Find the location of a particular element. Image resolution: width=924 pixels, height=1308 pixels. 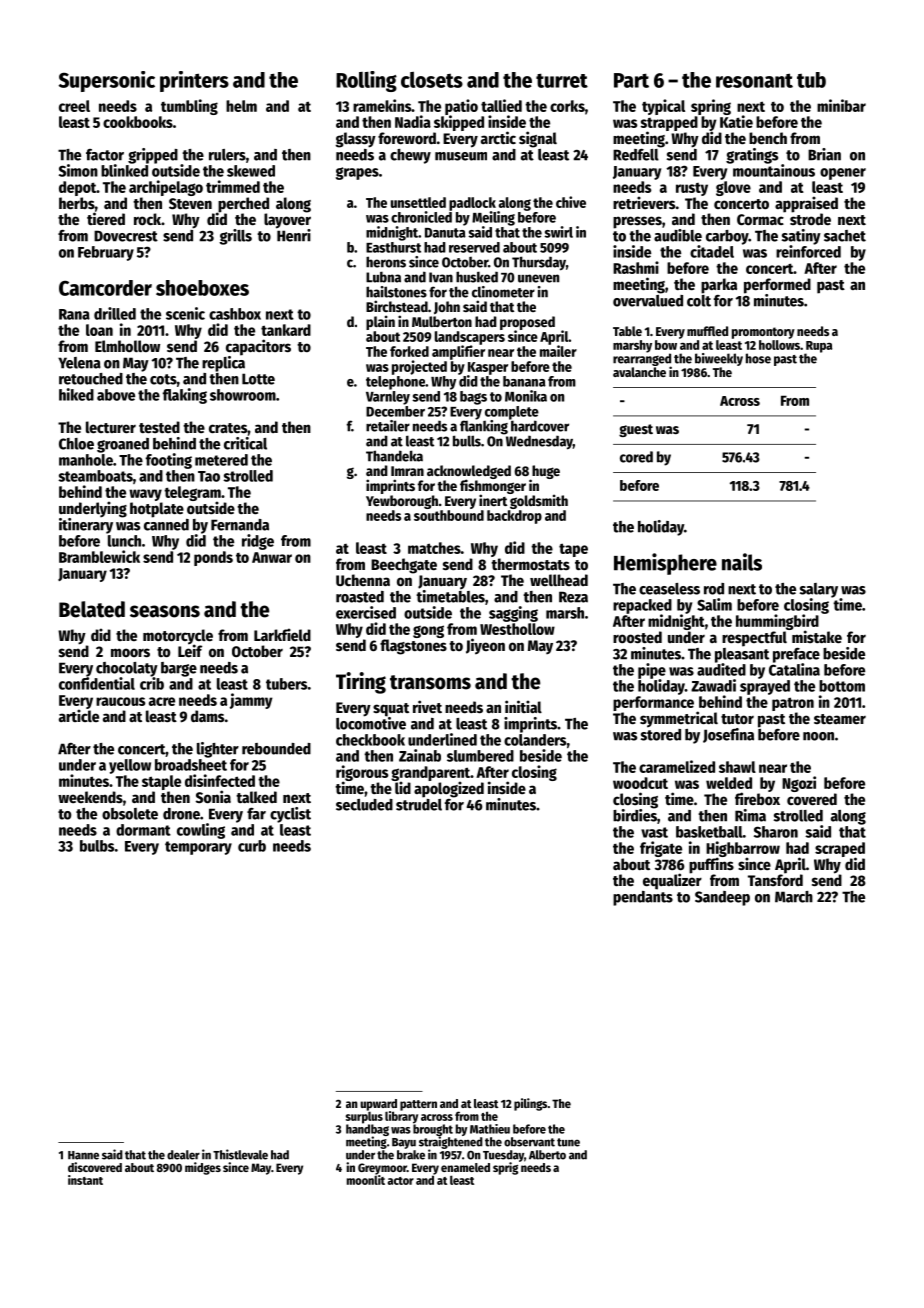

moonlit is located at coordinates (366, 1180).
